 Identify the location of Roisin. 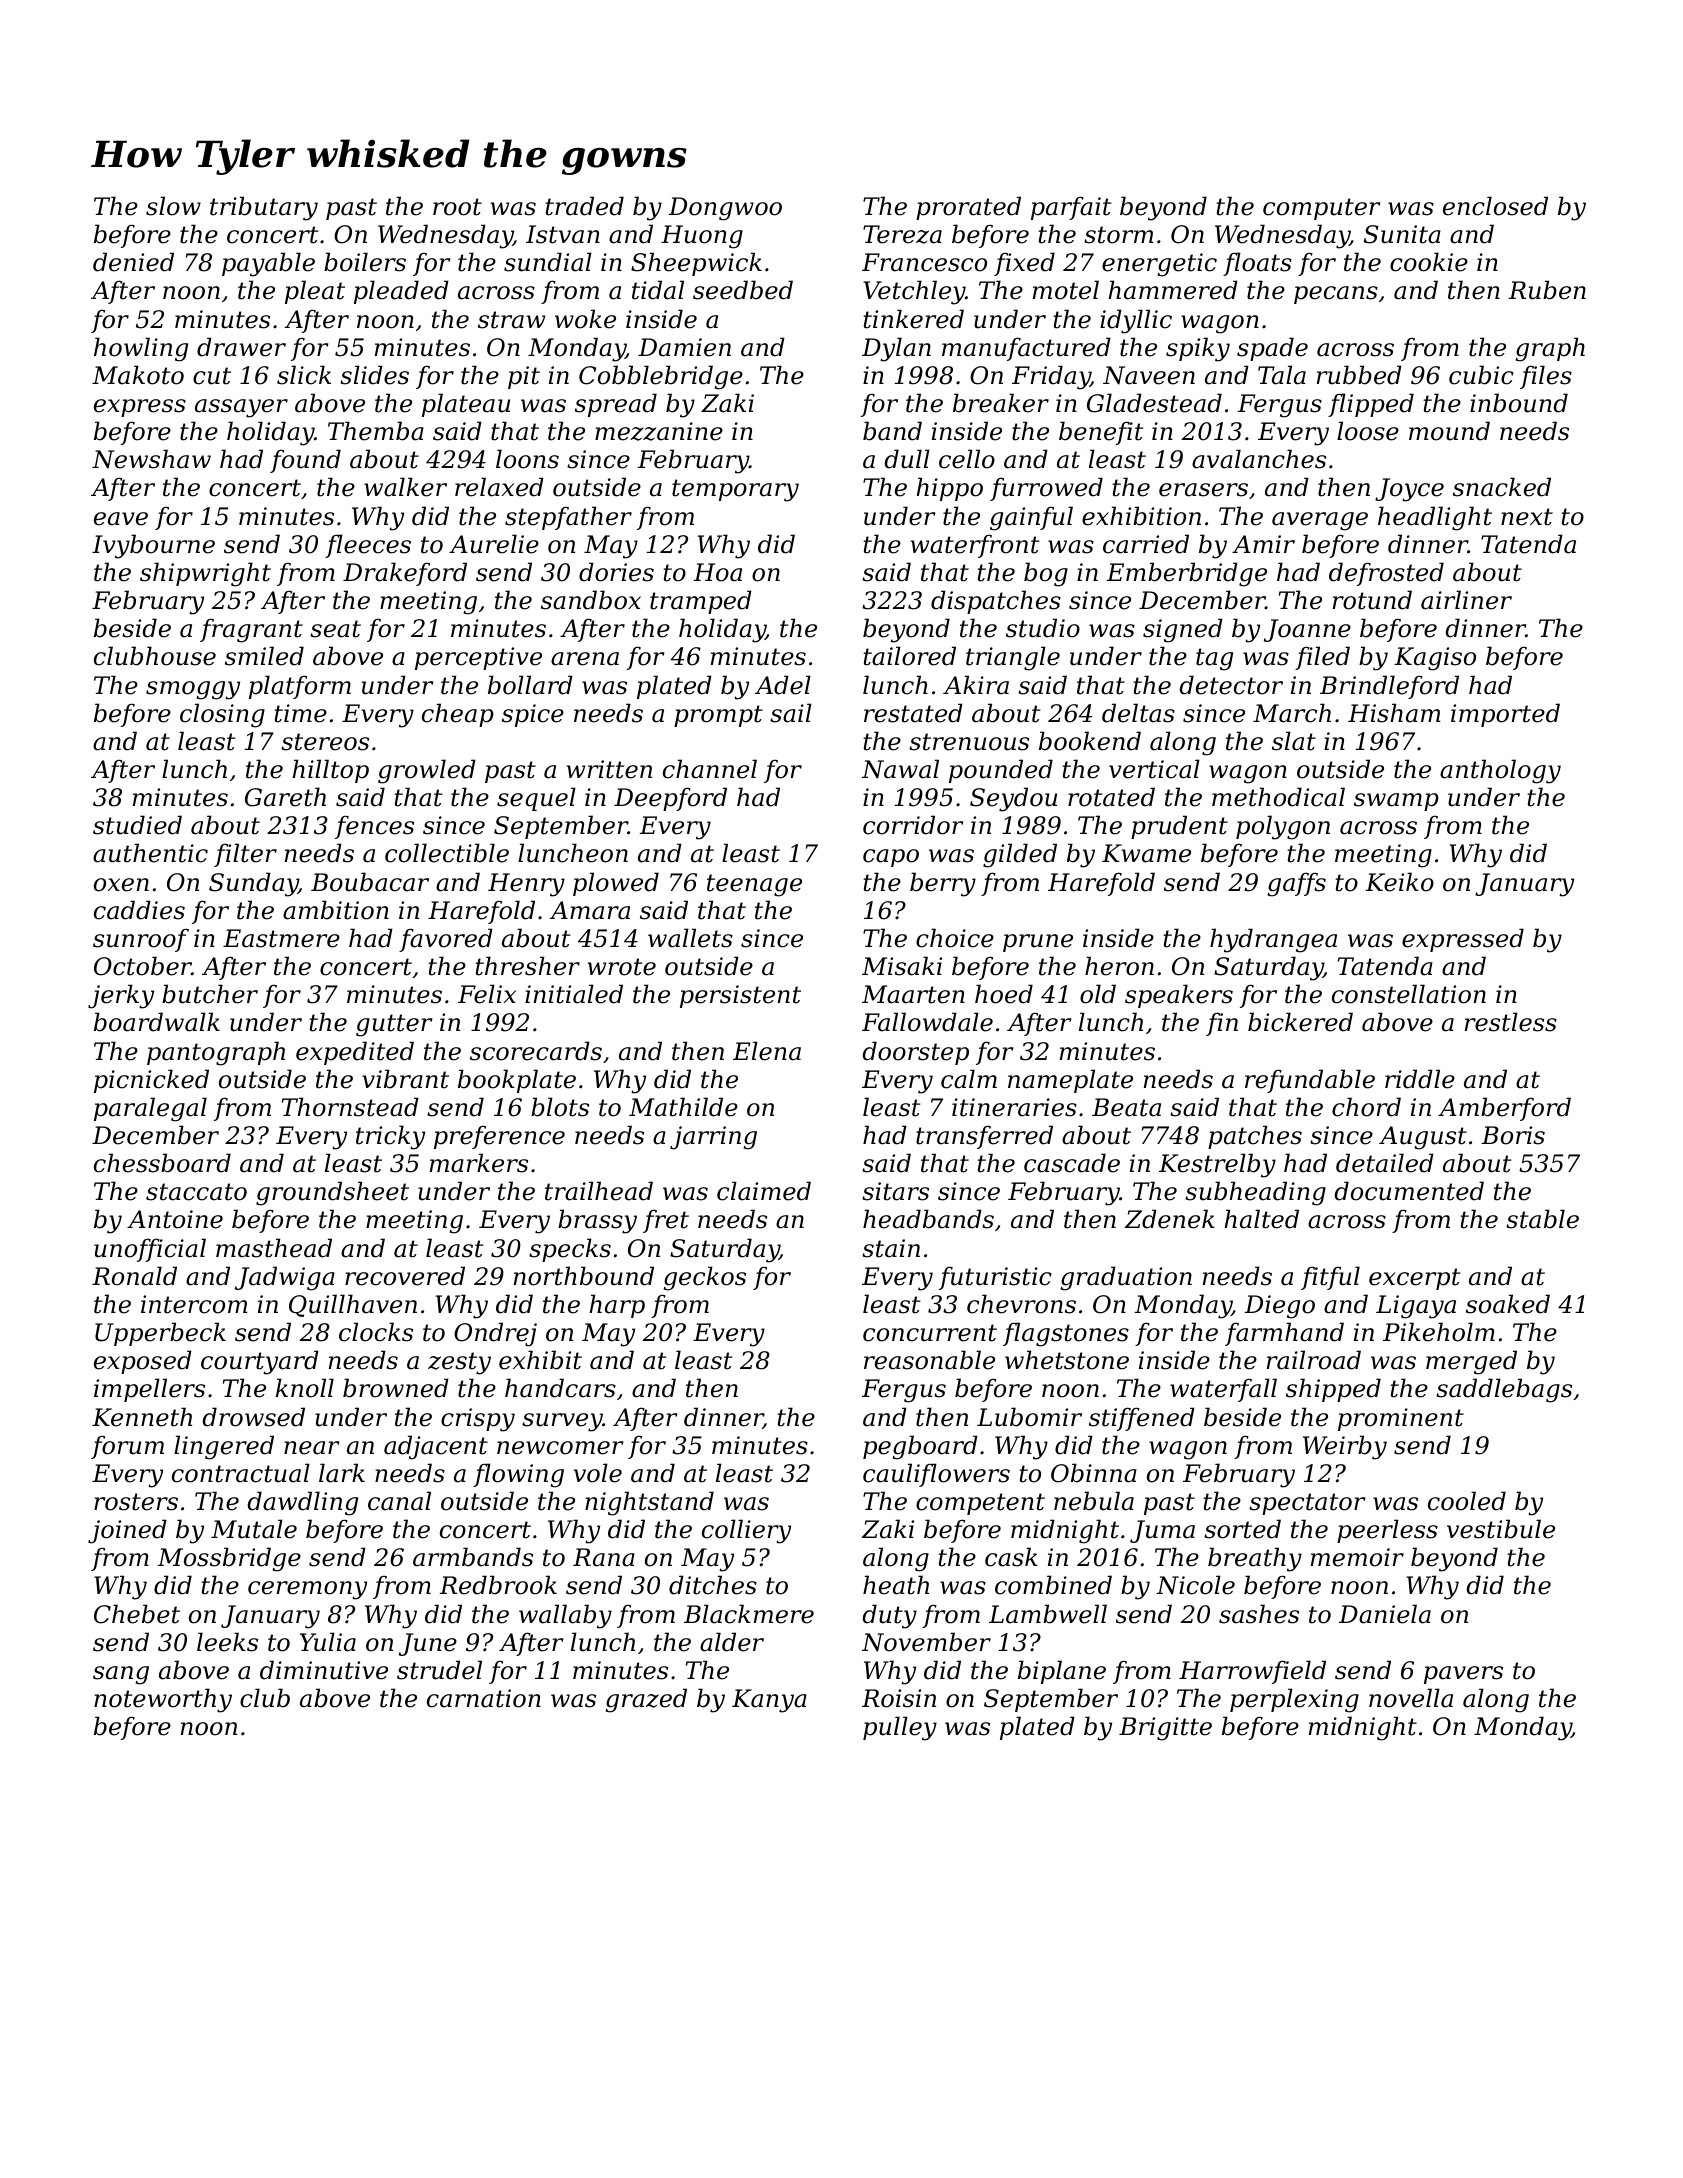
(899, 1698).
